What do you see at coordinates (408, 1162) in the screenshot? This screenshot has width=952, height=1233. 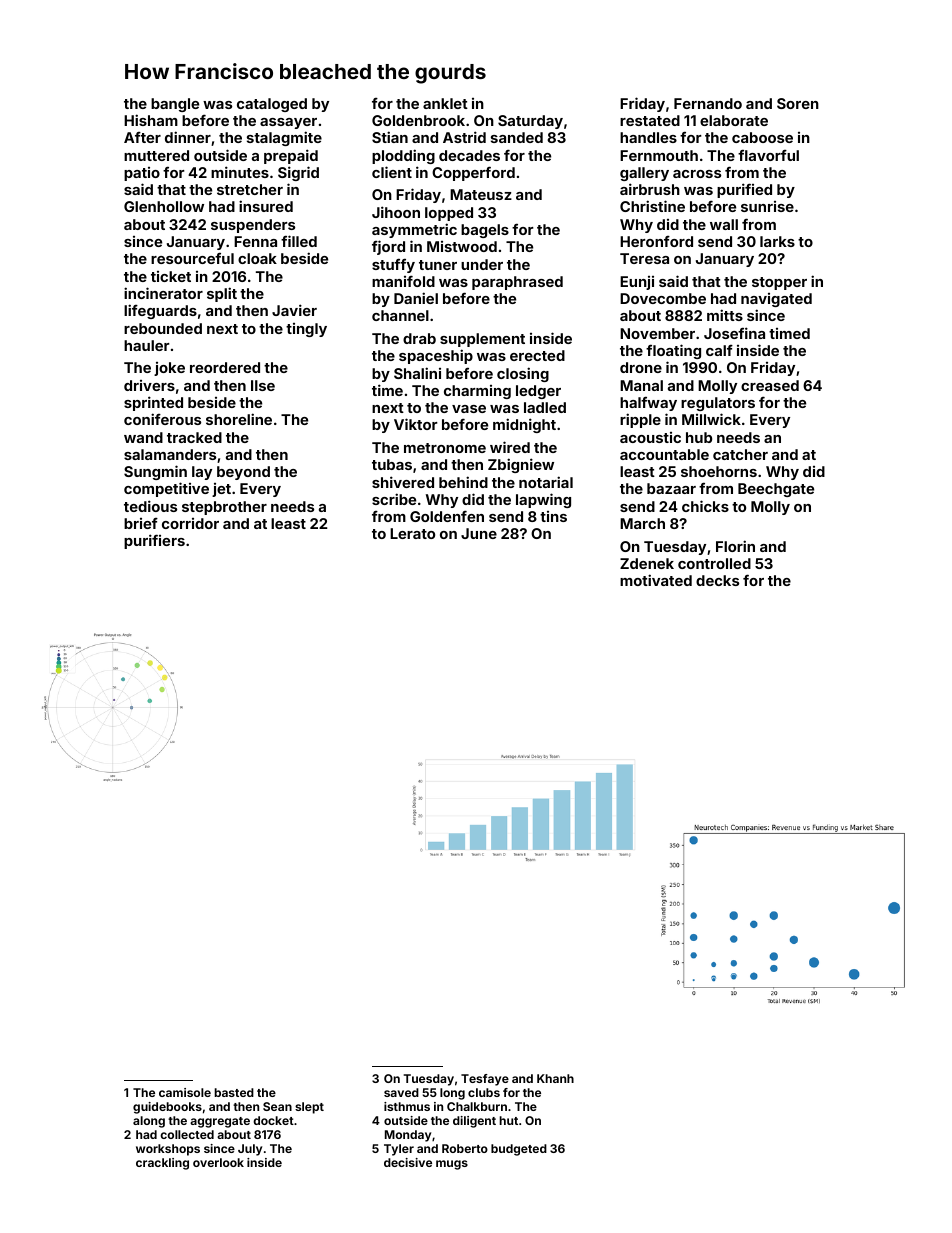 I see `decisive` at bounding box center [408, 1162].
